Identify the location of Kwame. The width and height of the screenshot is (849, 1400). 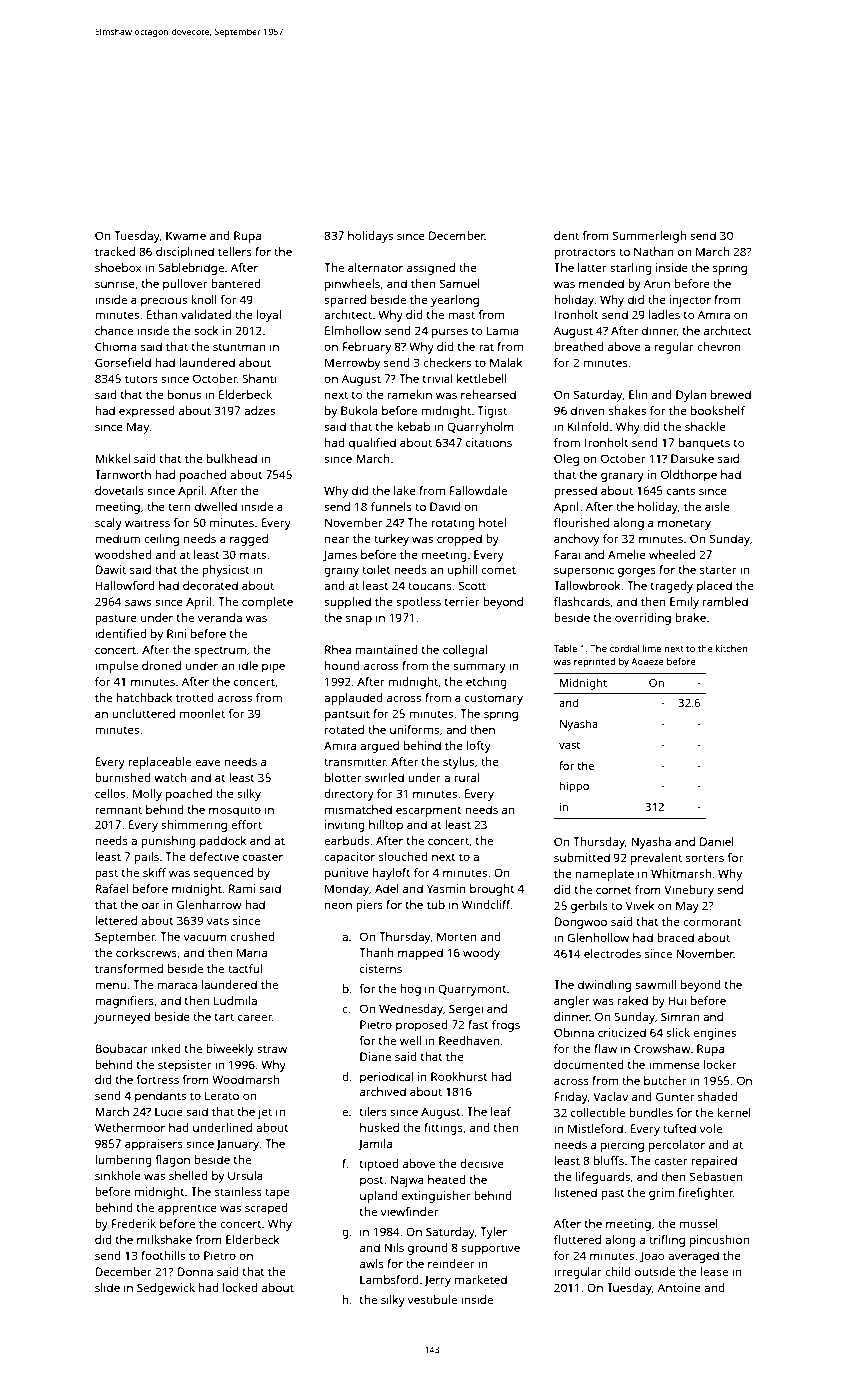
(186, 235).
